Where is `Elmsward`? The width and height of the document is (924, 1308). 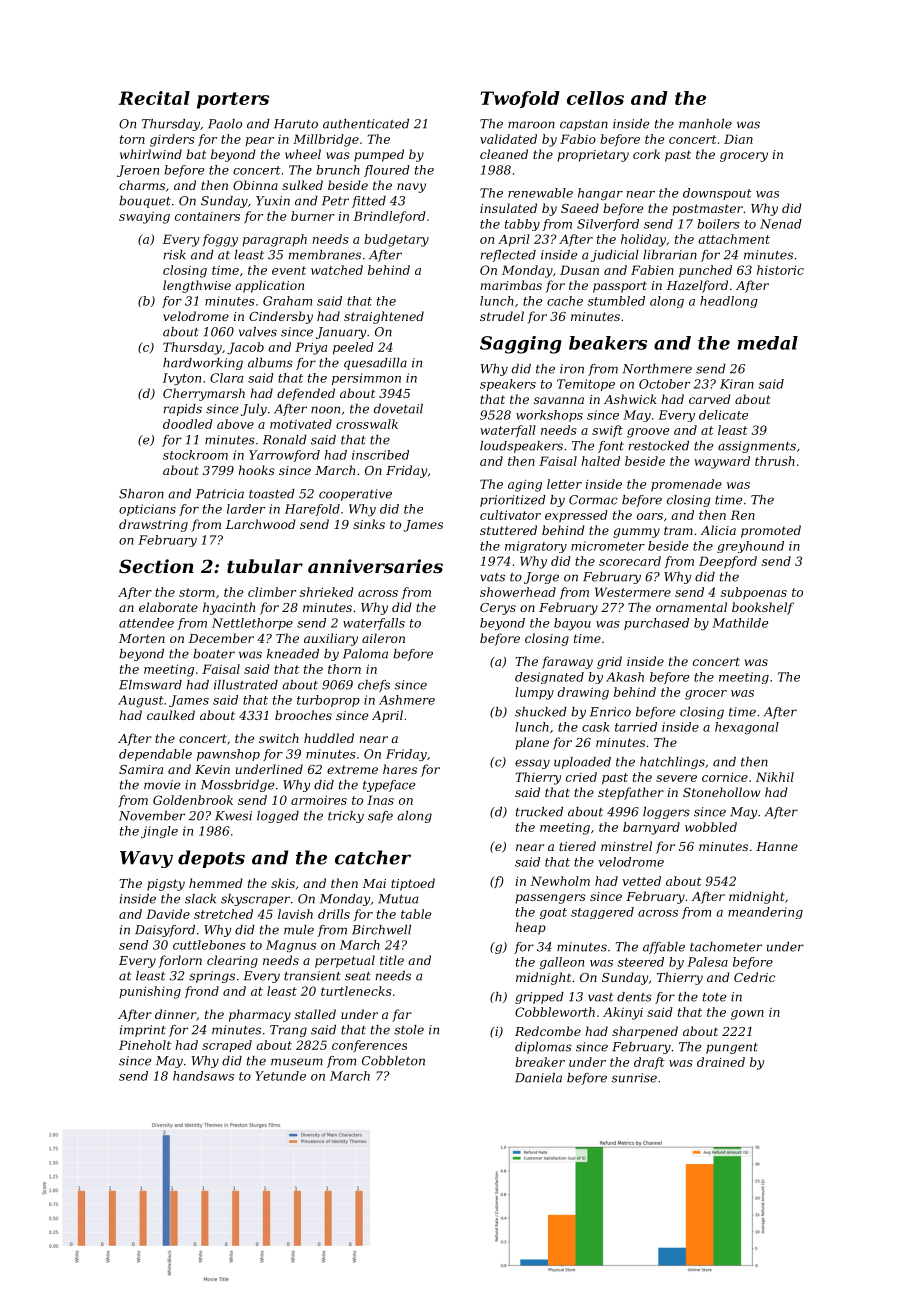
Elmsward is located at coordinates (150, 685).
